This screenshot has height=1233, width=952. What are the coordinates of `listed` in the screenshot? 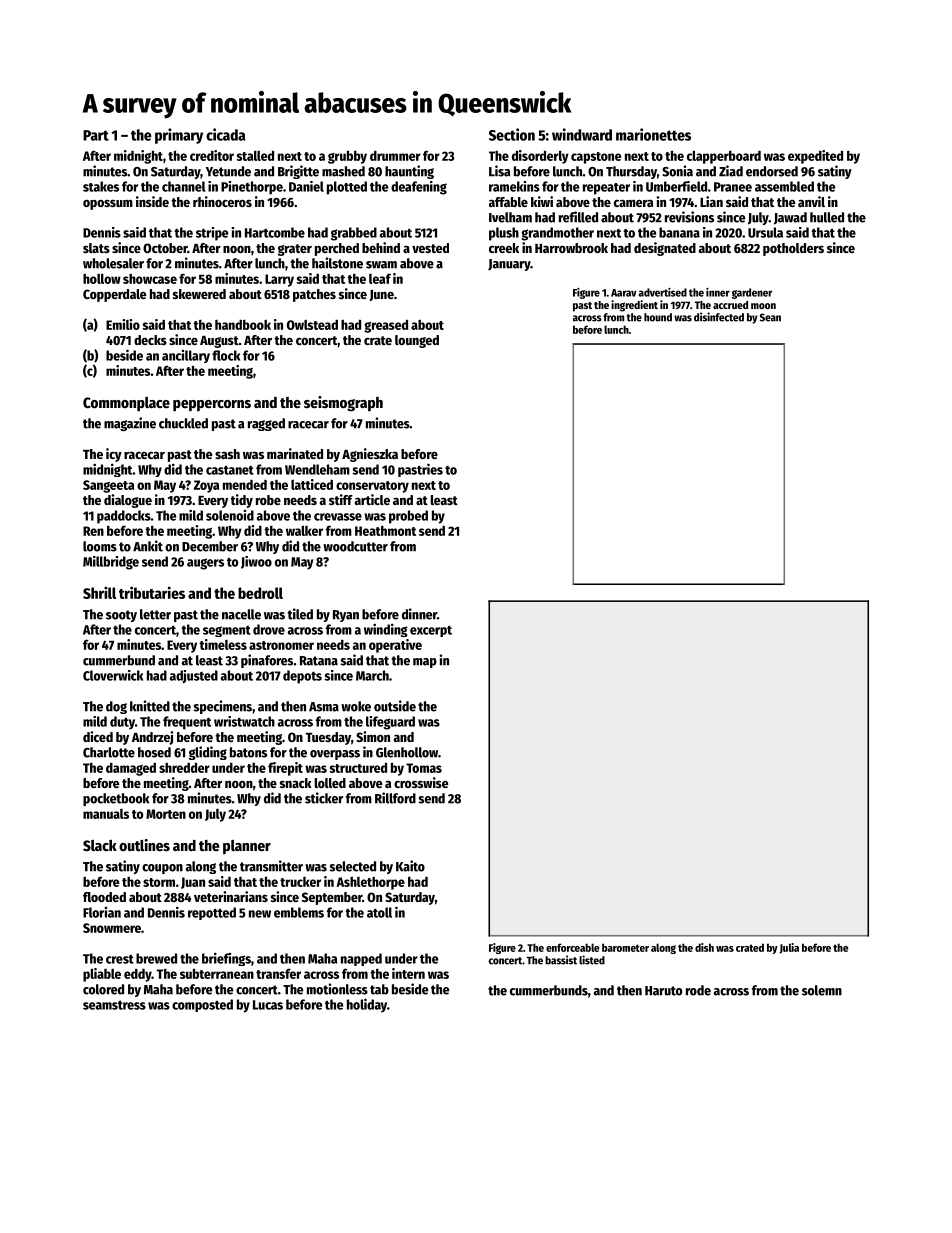 It's located at (592, 960).
